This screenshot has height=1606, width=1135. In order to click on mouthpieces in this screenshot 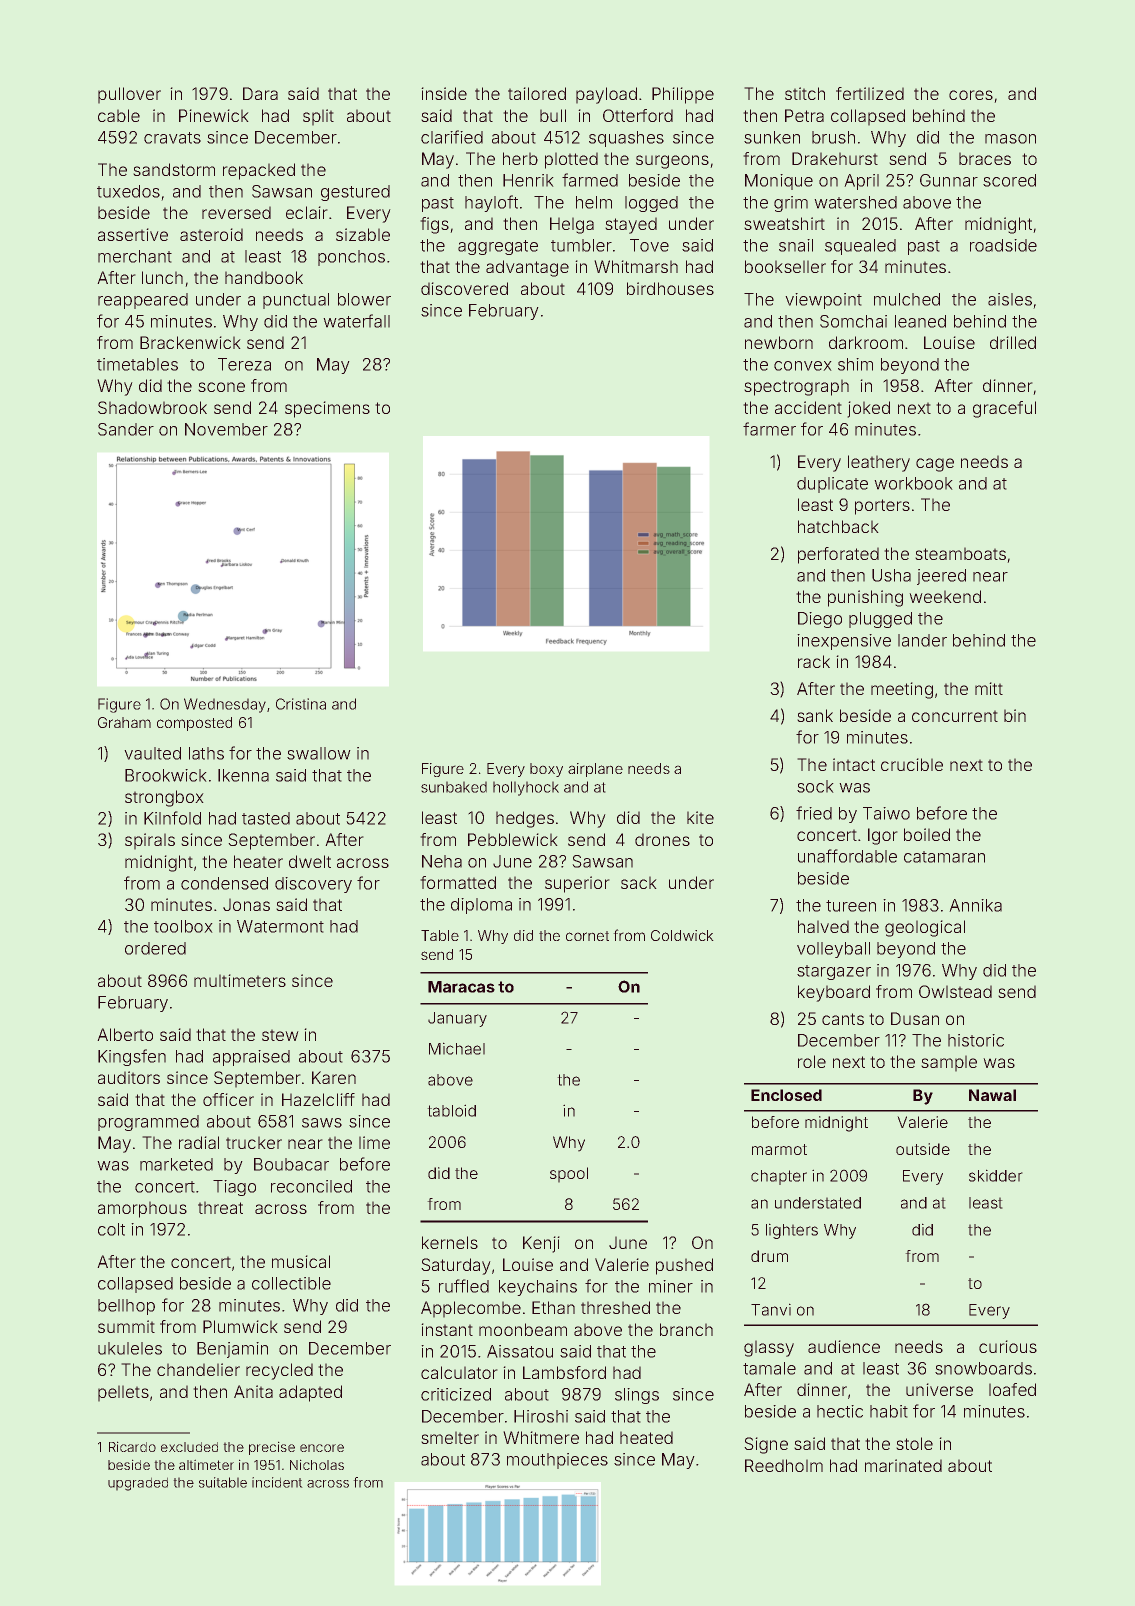, I will do `click(557, 1461)`.
